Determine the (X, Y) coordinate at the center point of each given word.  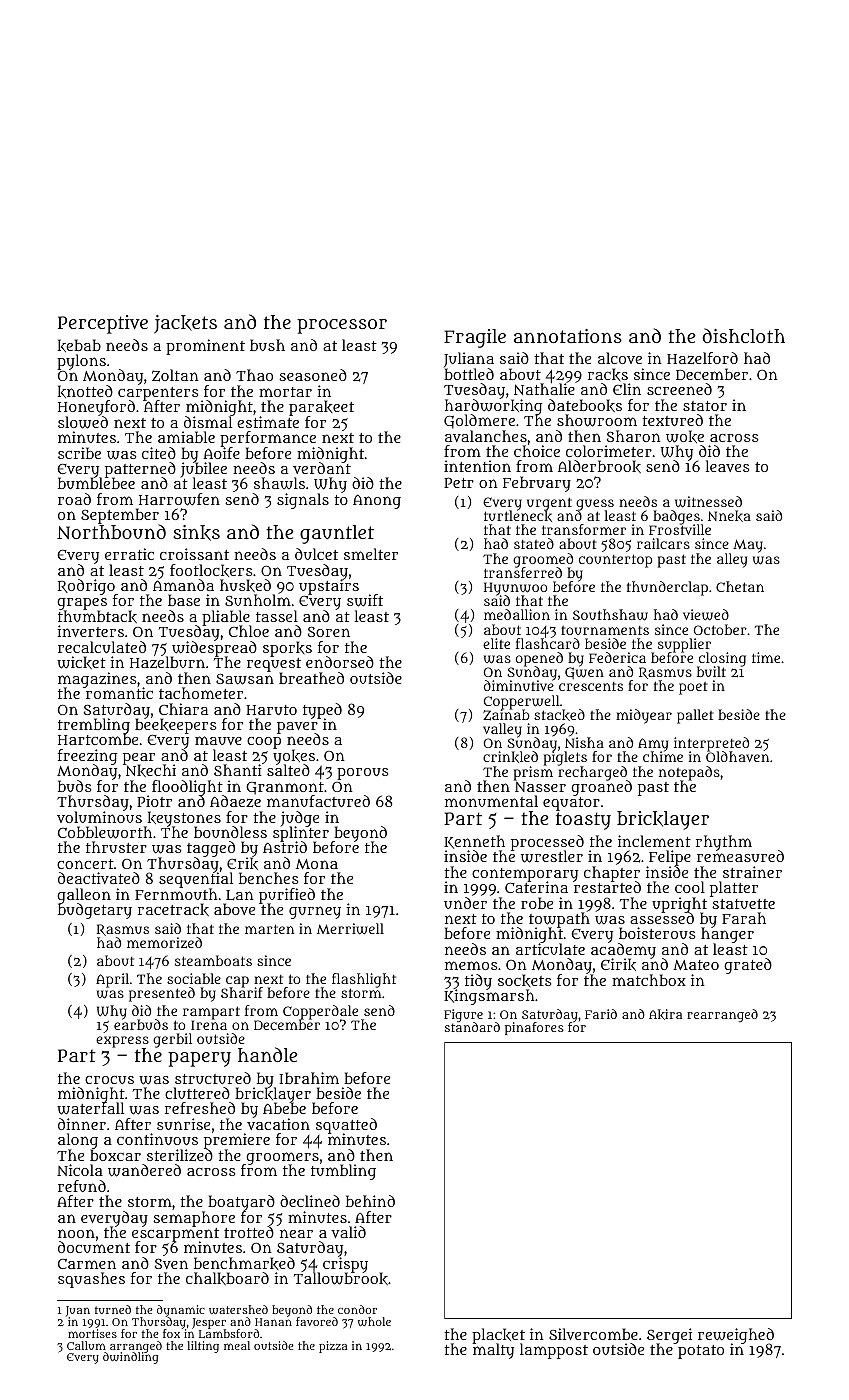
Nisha (584, 742)
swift (365, 600)
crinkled (510, 757)
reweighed (736, 1336)
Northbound (111, 532)
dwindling (130, 1358)
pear (139, 759)
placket (498, 1336)
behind (370, 1201)
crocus (109, 1080)
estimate (268, 422)
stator (705, 406)
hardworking (493, 407)
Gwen (584, 673)
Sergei (669, 1336)
